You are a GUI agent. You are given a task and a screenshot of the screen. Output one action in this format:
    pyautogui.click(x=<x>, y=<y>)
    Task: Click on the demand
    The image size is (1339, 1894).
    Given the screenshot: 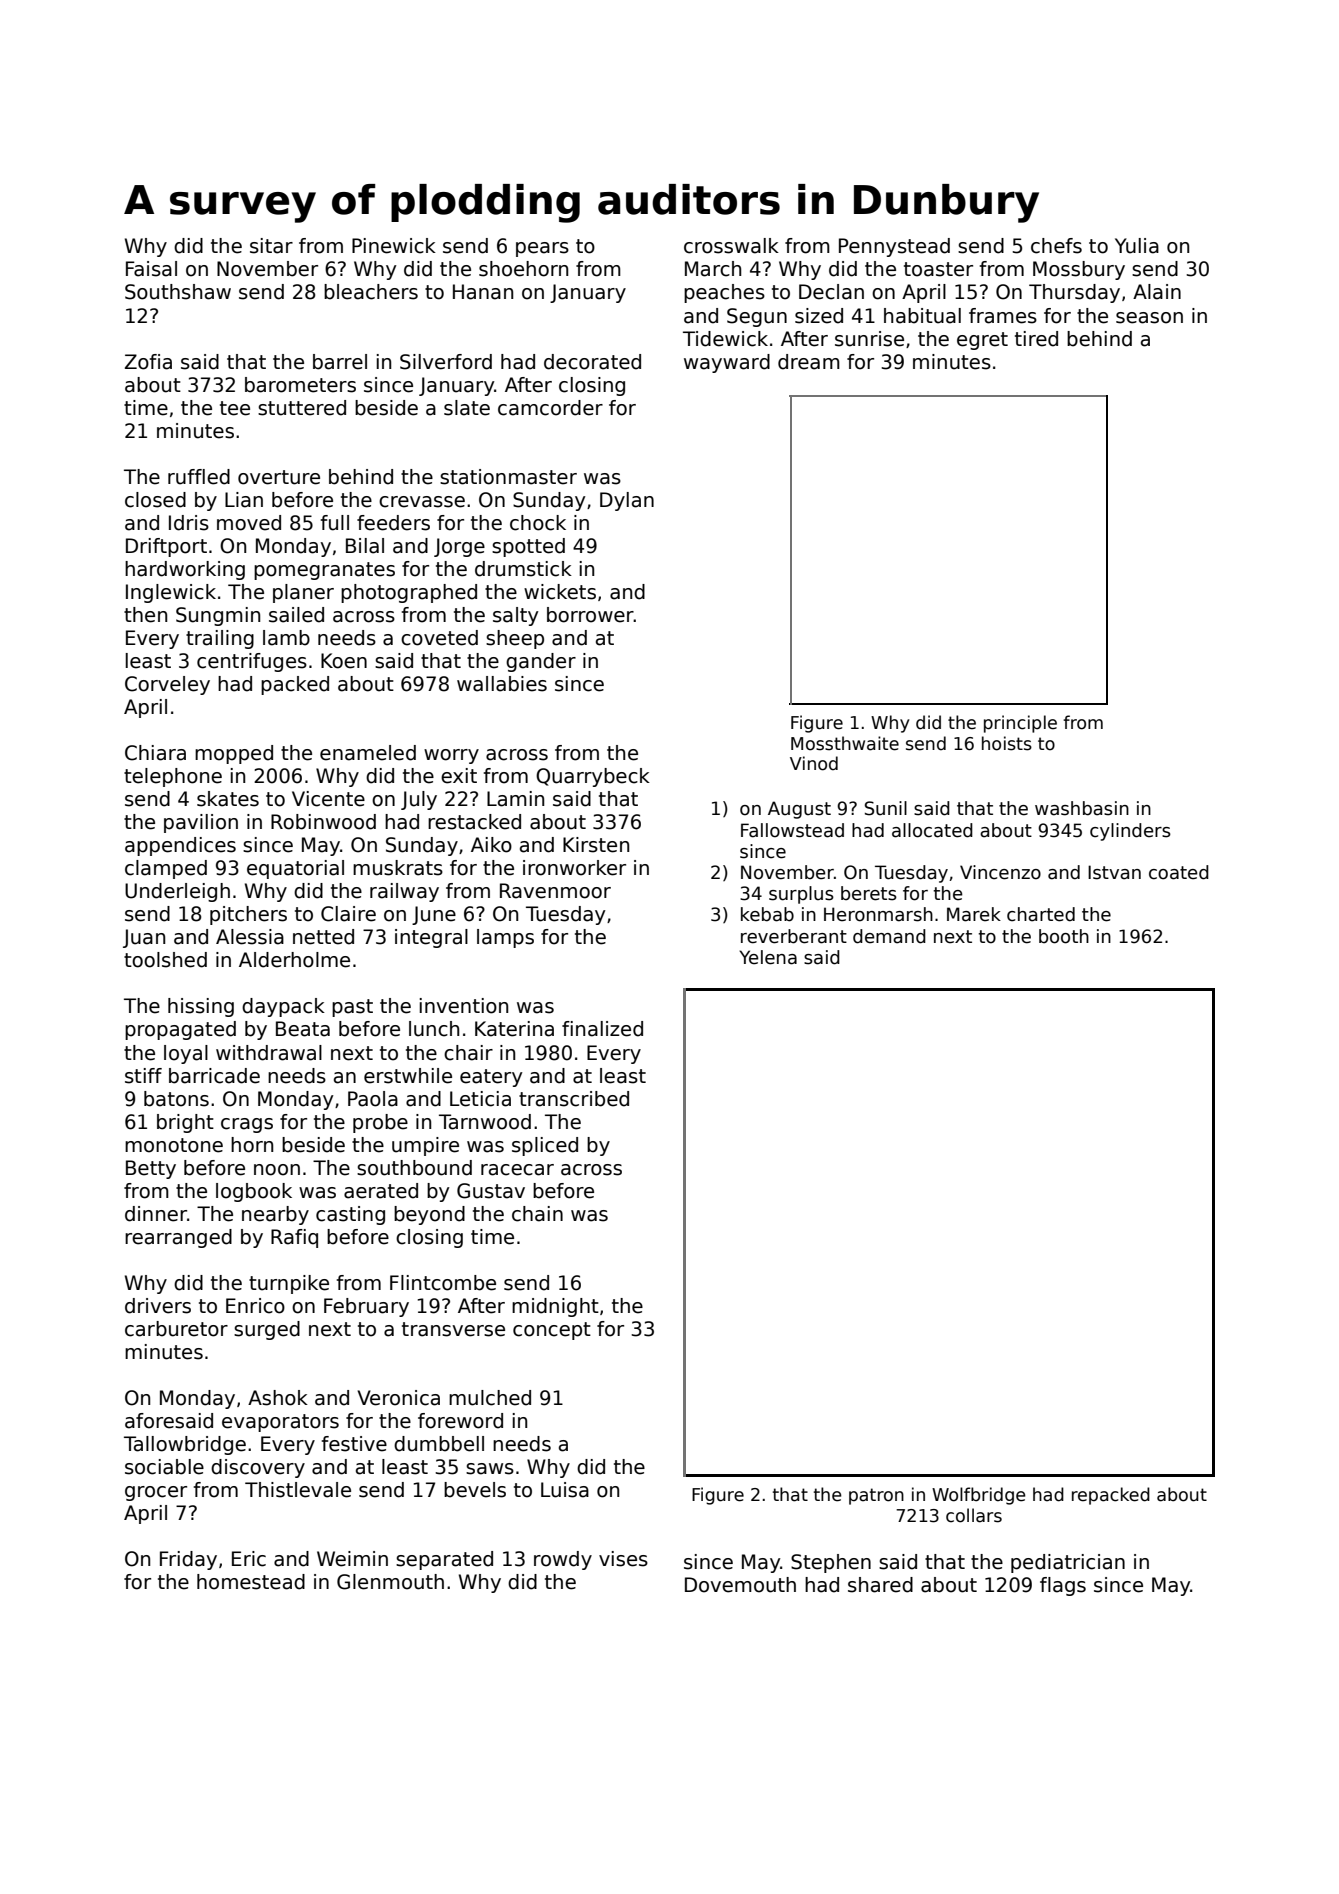 What is the action you would take?
    pyautogui.click(x=889, y=936)
